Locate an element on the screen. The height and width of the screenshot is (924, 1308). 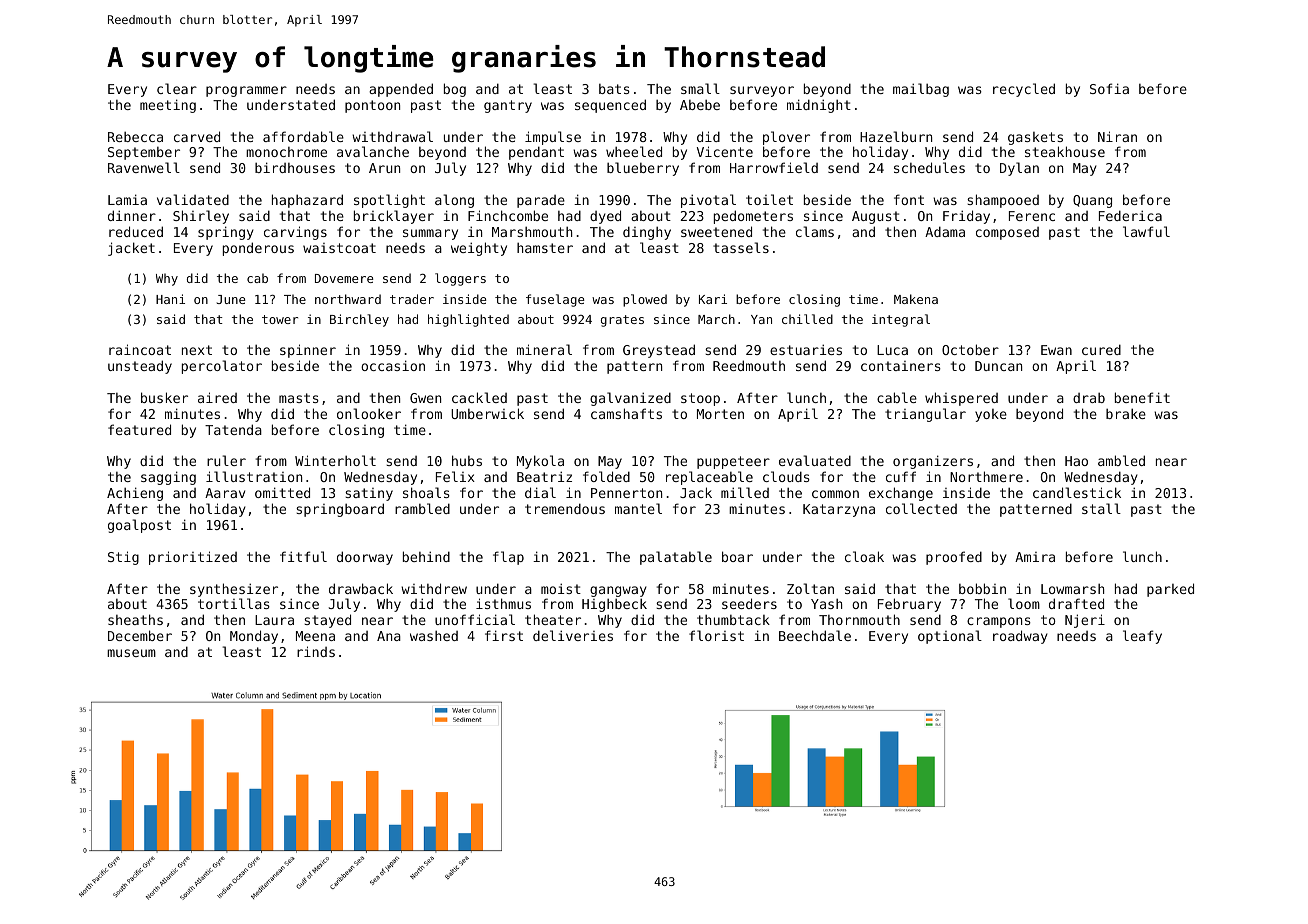
parade is located at coordinates (541, 201).
